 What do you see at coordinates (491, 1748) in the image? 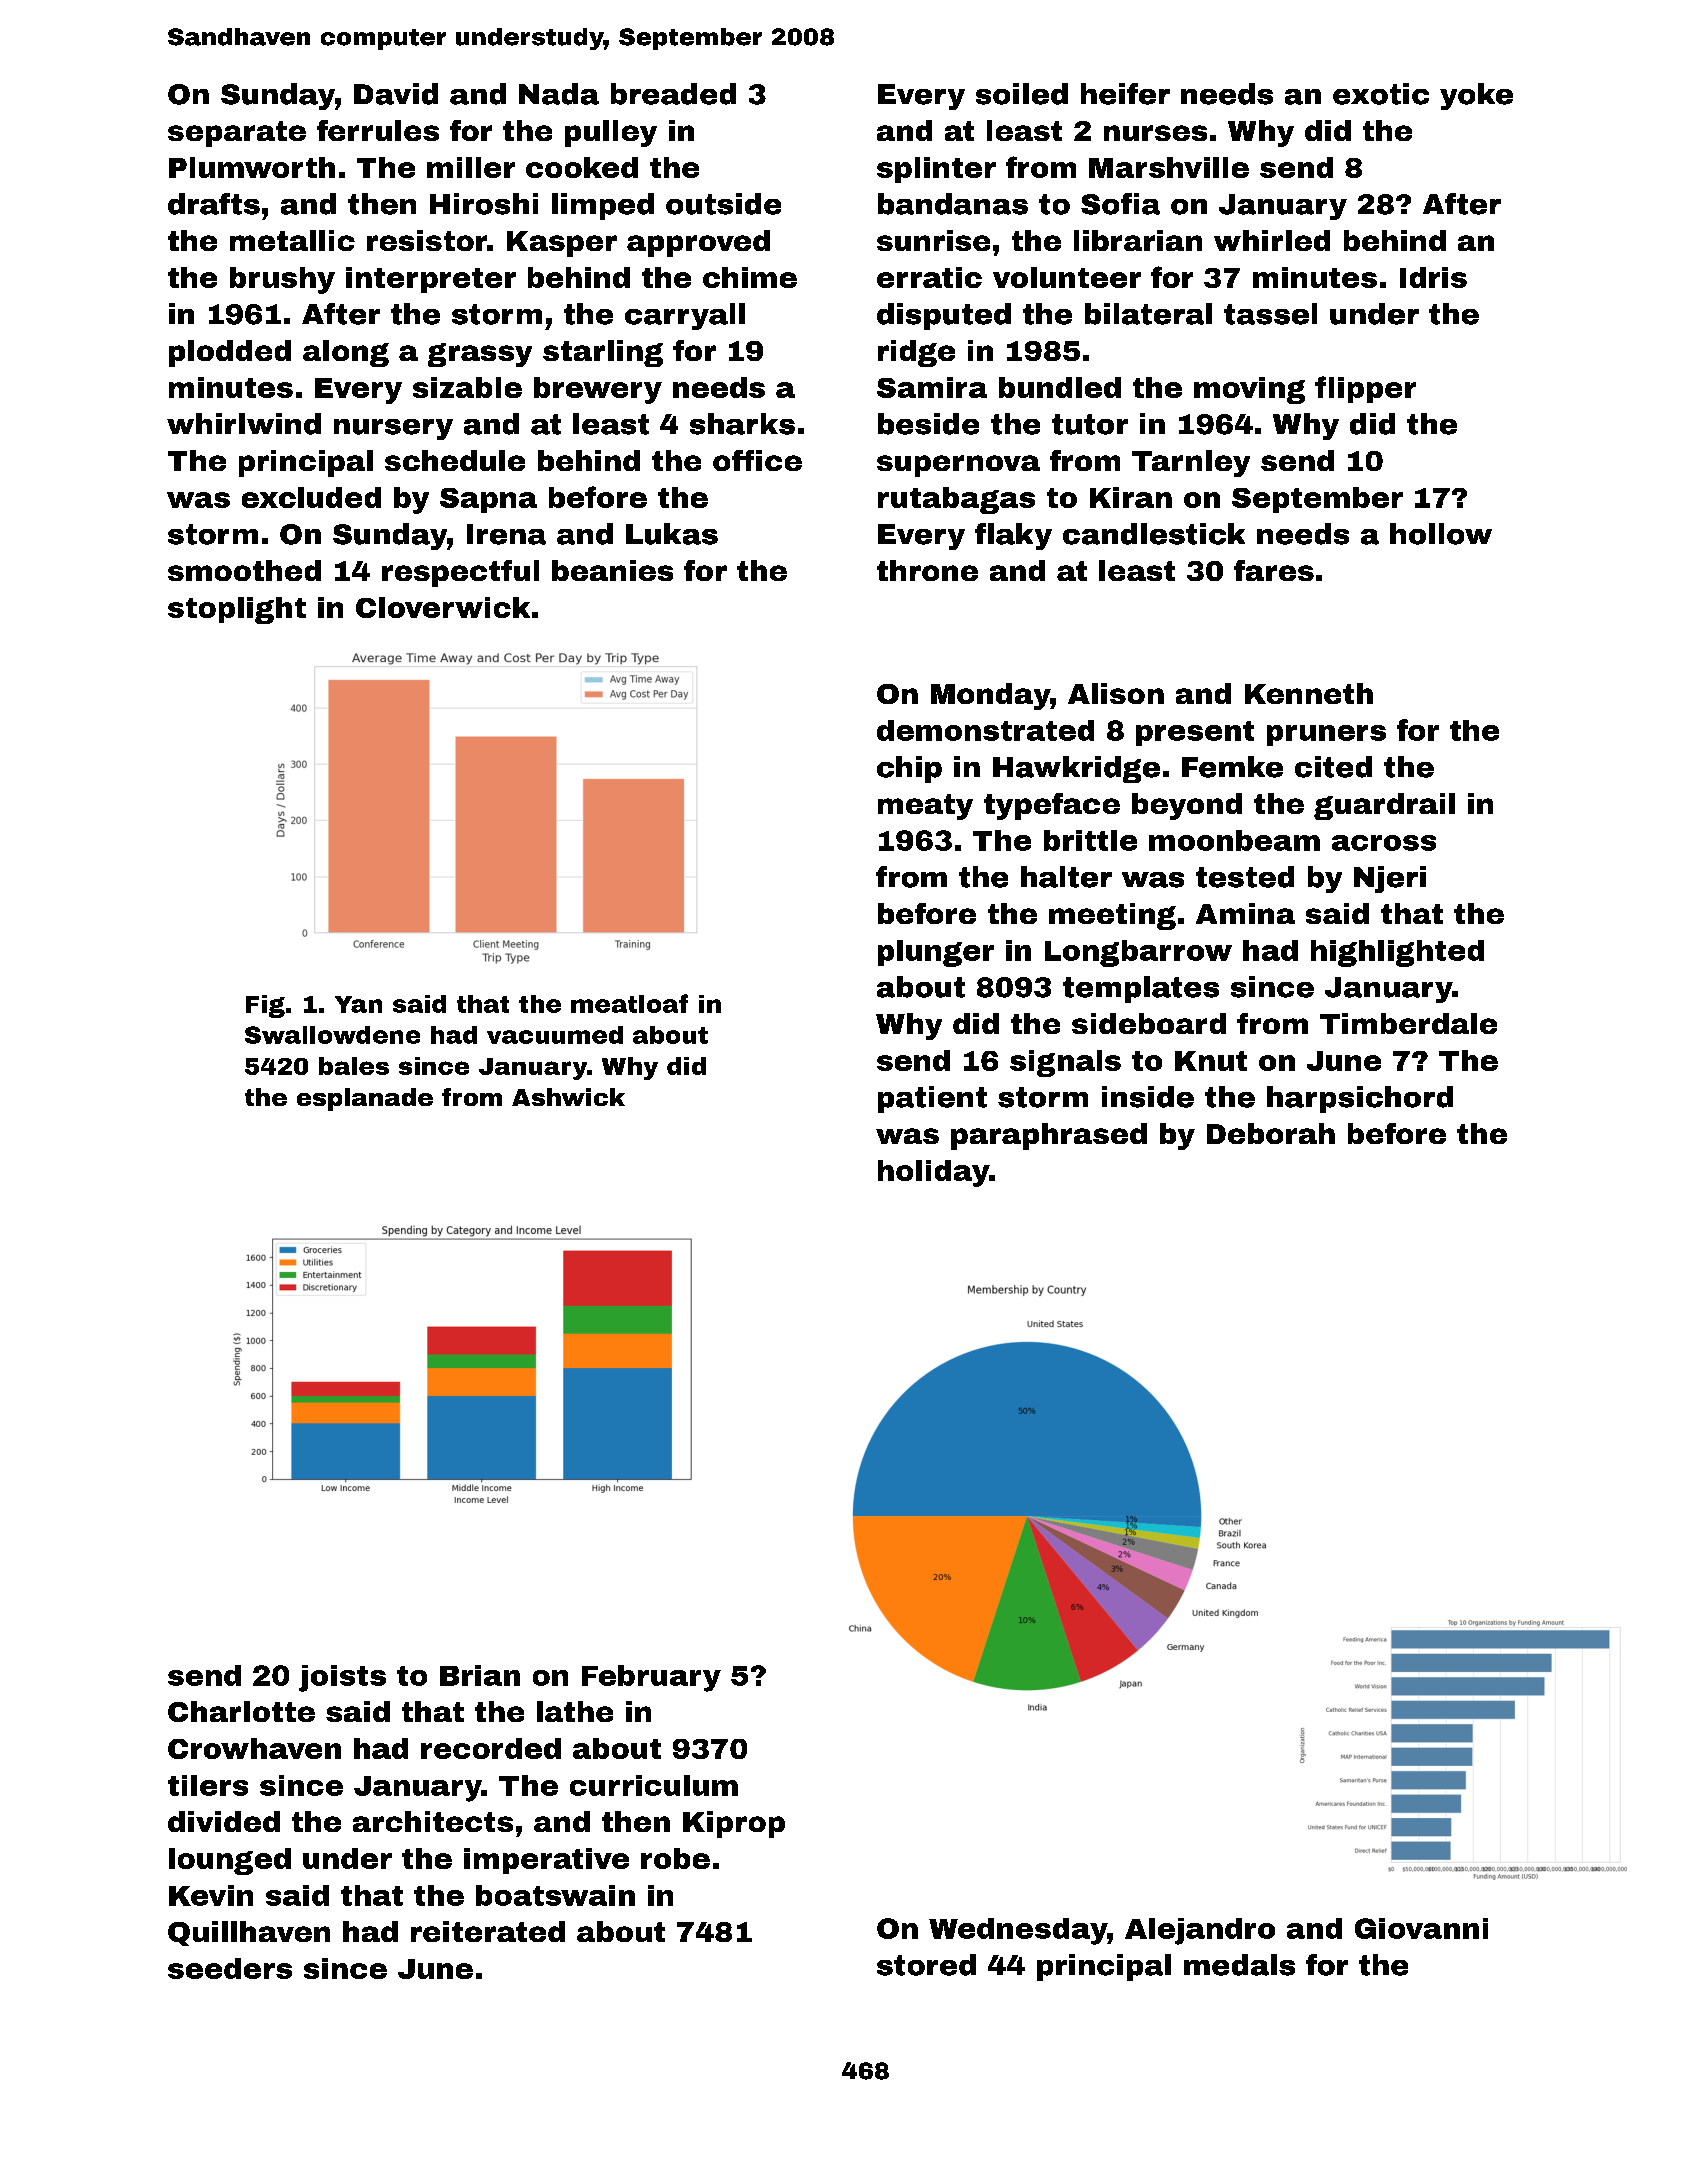
I see `recorded` at bounding box center [491, 1748].
